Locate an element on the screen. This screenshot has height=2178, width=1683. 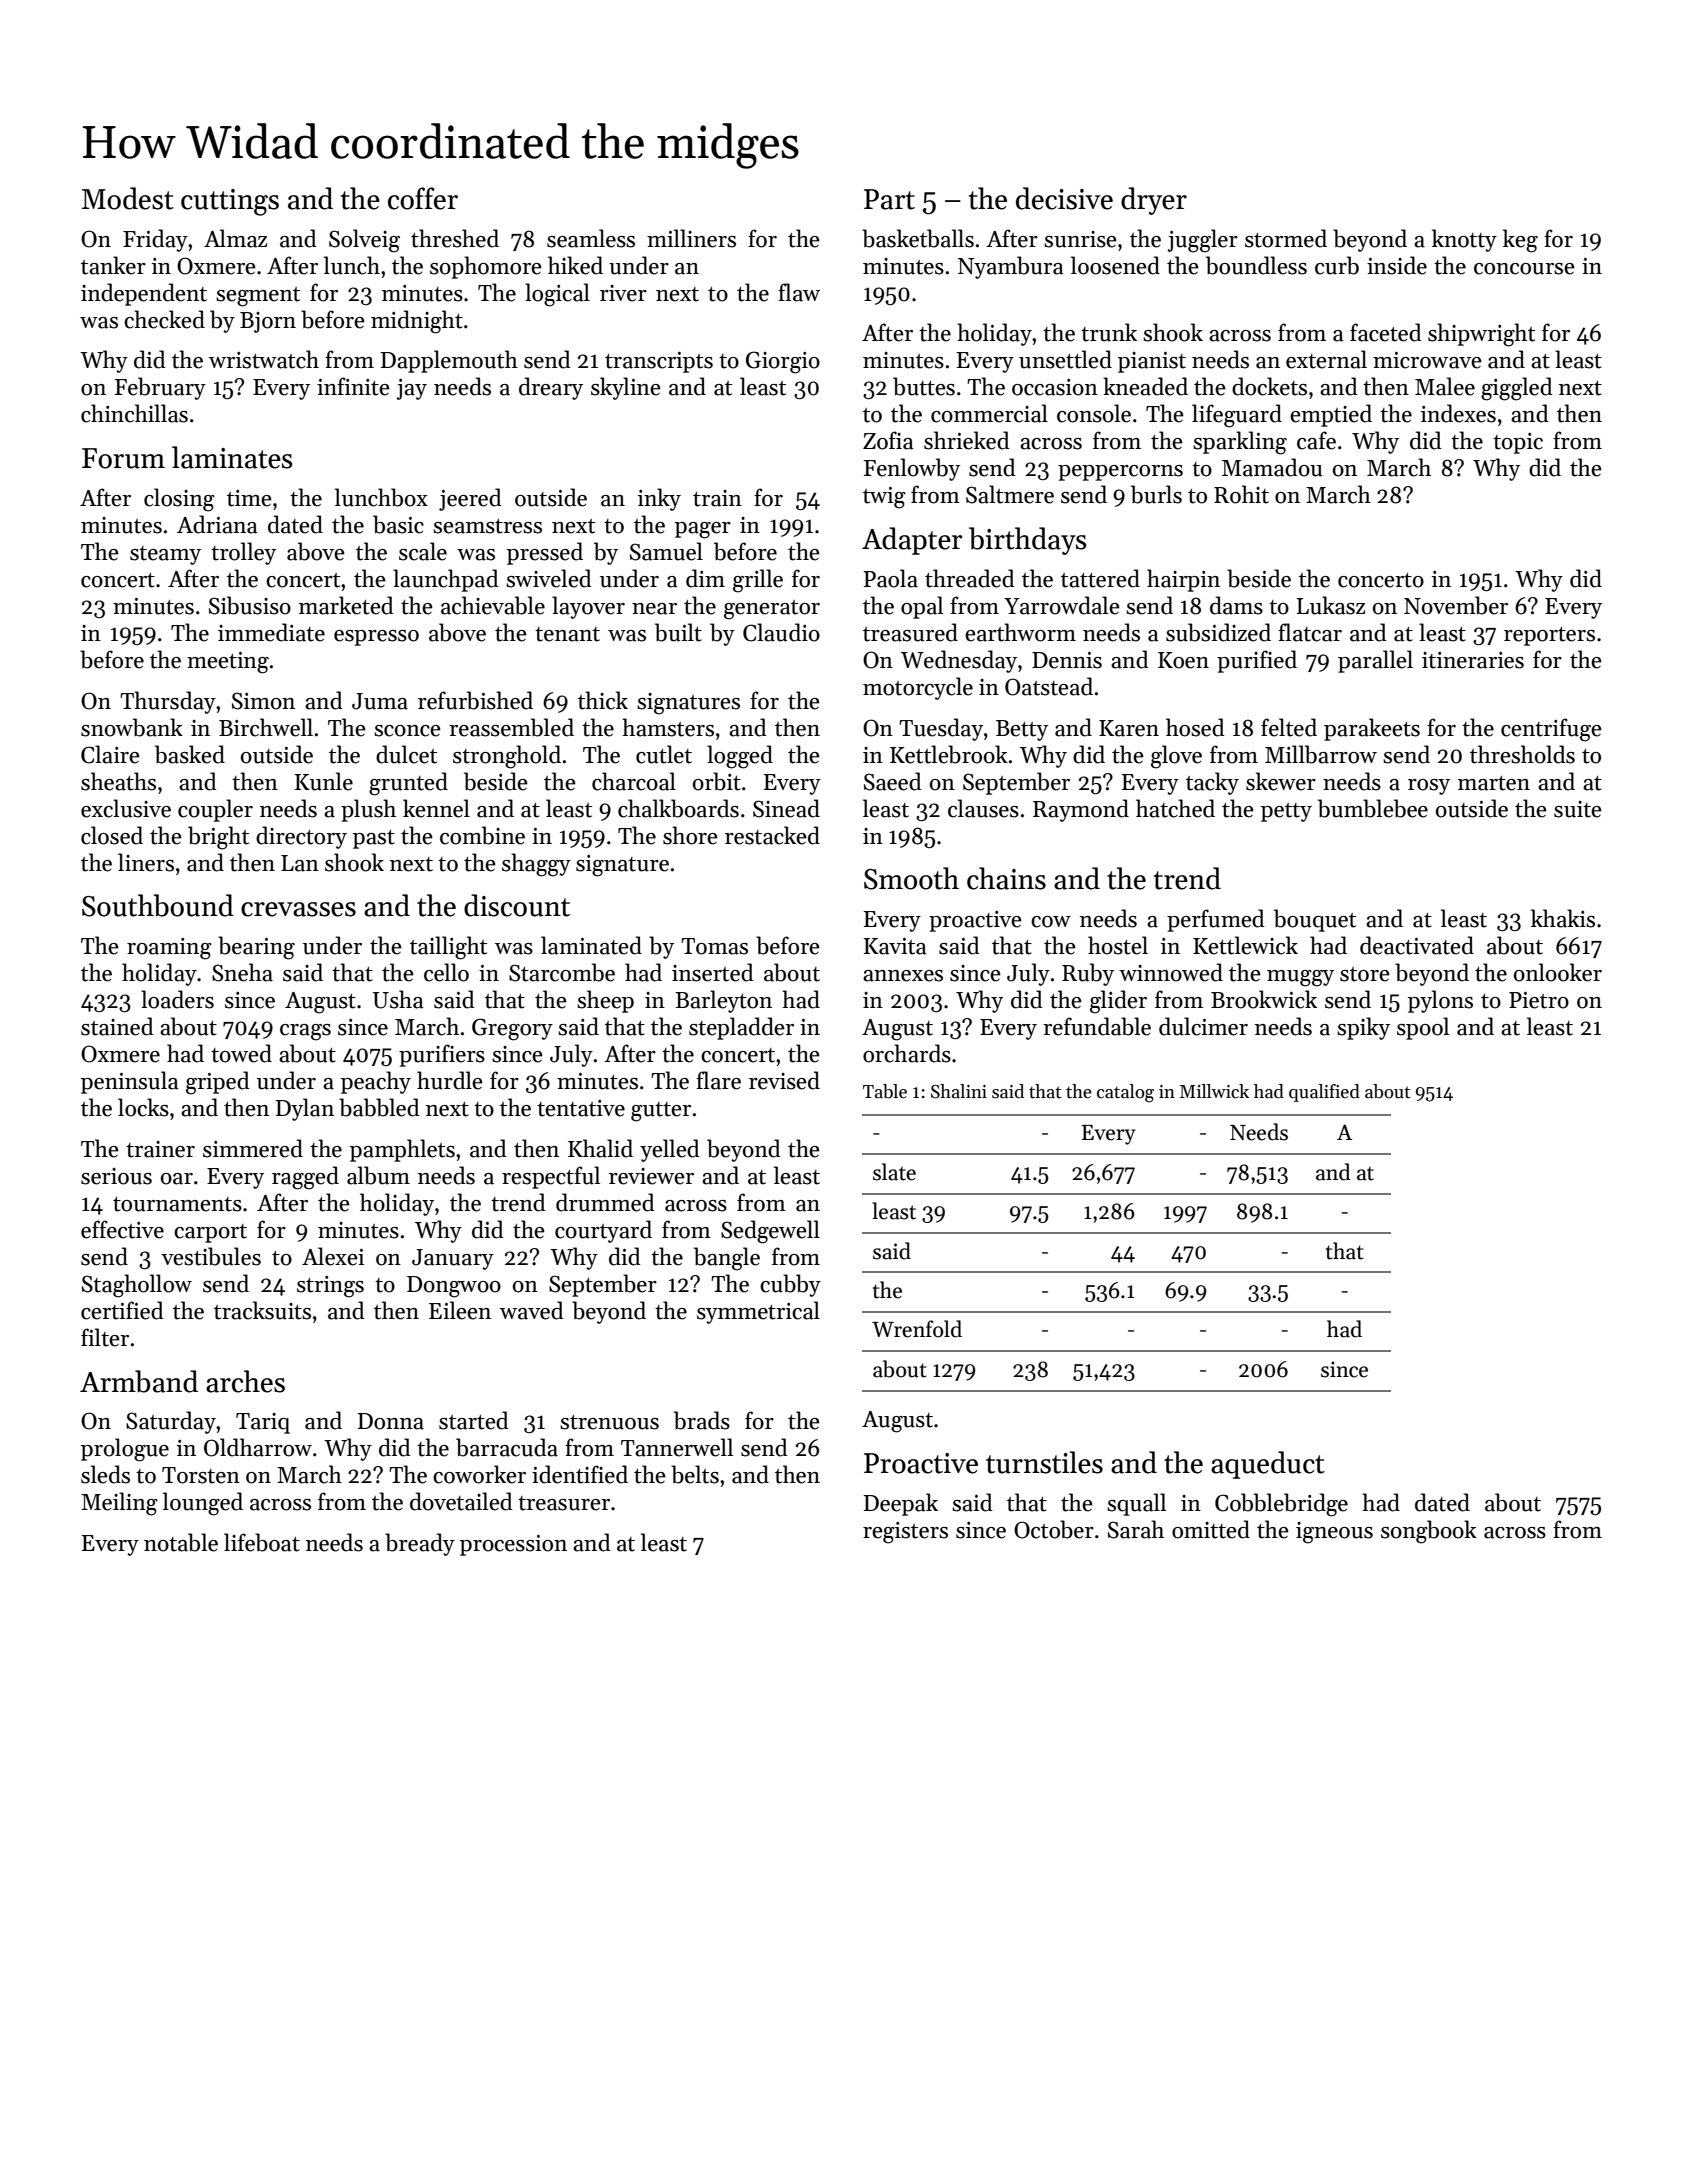
motorcycle is located at coordinates (918, 688).
